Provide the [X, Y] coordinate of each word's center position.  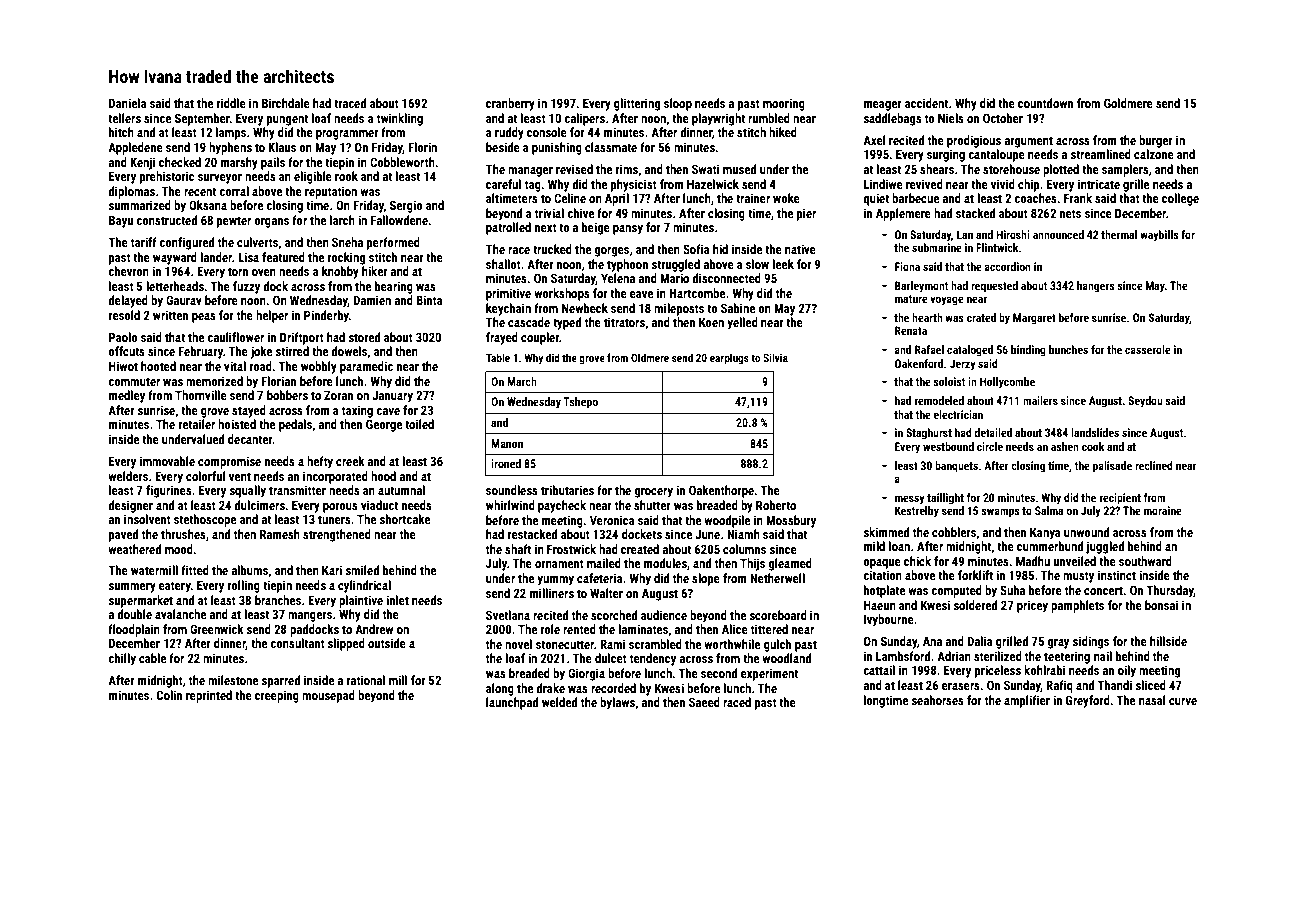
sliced [1150, 685]
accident [926, 103]
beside [503, 147]
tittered [769, 629]
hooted [158, 366]
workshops [562, 294]
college [1180, 199]
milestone [233, 680]
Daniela [128, 103]
